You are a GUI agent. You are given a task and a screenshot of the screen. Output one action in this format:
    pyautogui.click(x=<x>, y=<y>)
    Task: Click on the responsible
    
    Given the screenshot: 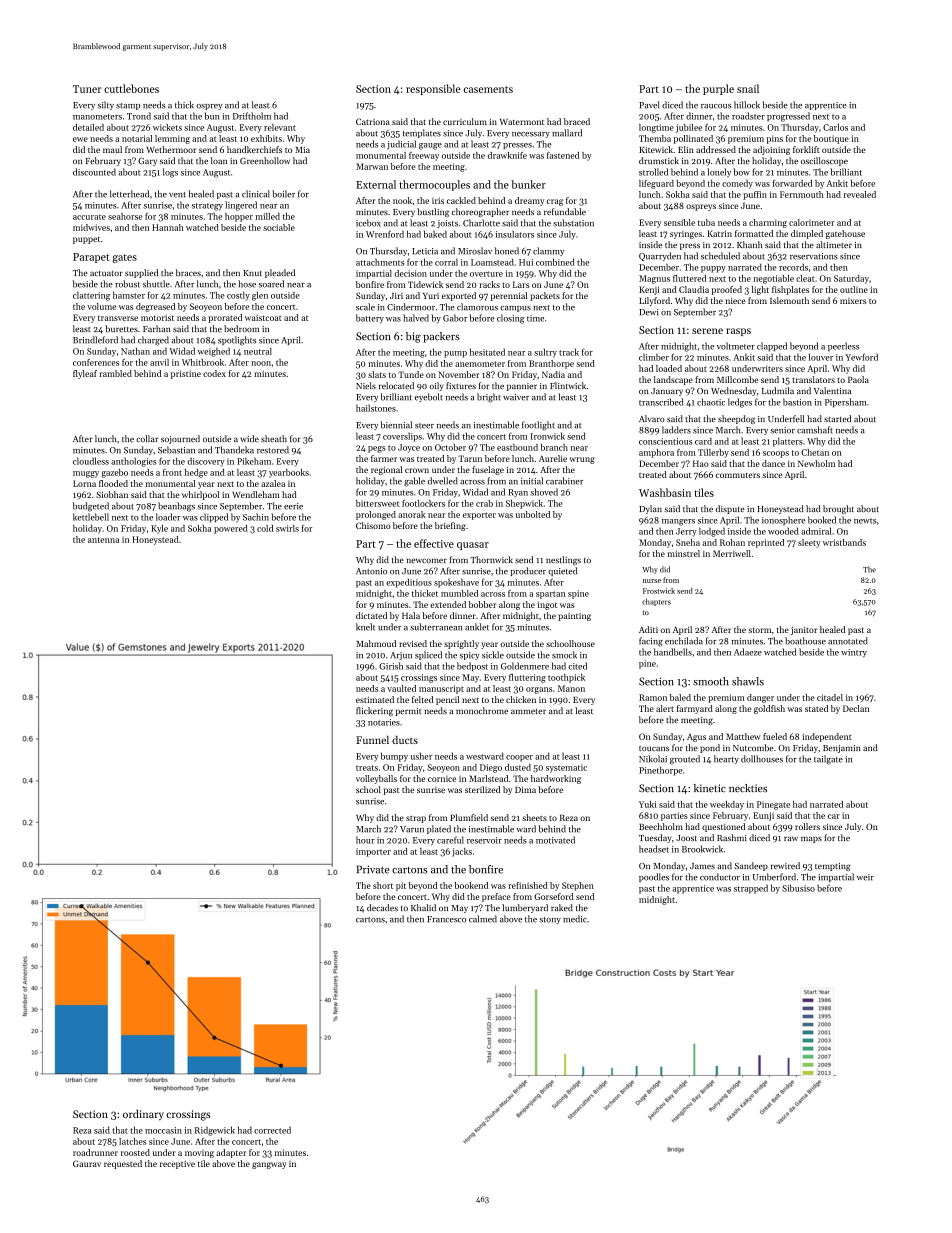 What is the action you would take?
    pyautogui.click(x=433, y=89)
